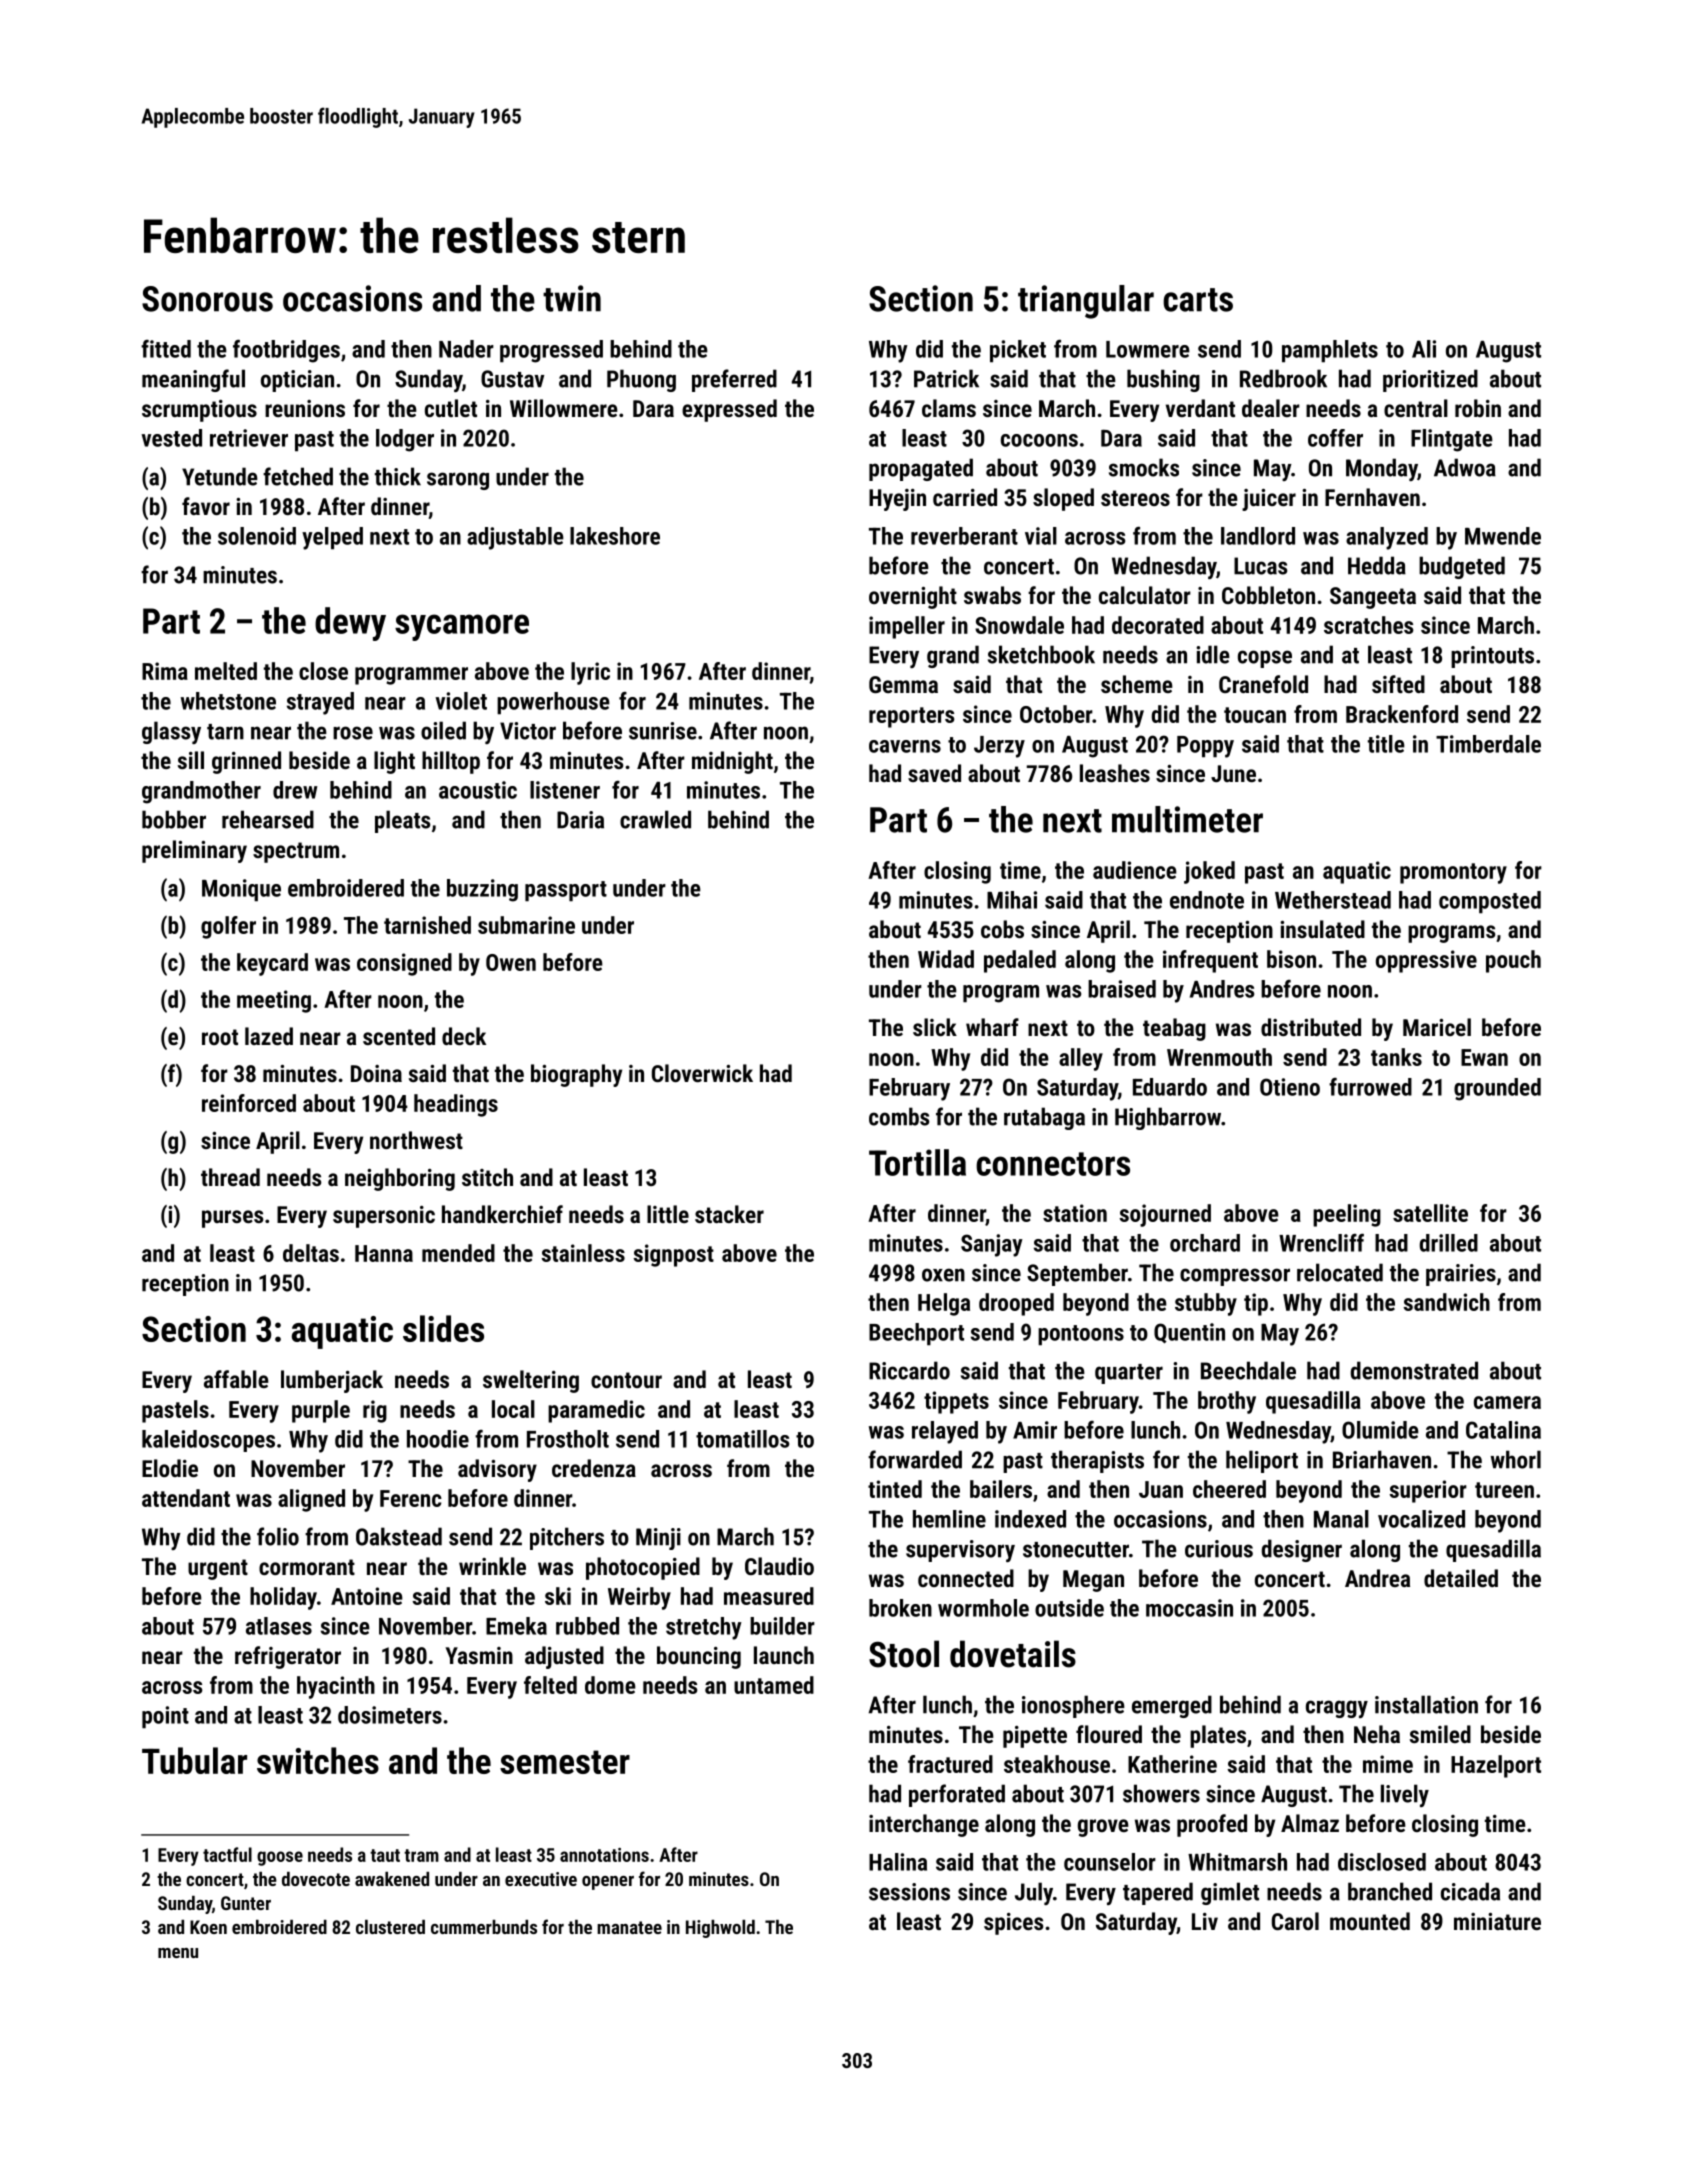 The image size is (1683, 2178). I want to click on biography, so click(576, 1075).
